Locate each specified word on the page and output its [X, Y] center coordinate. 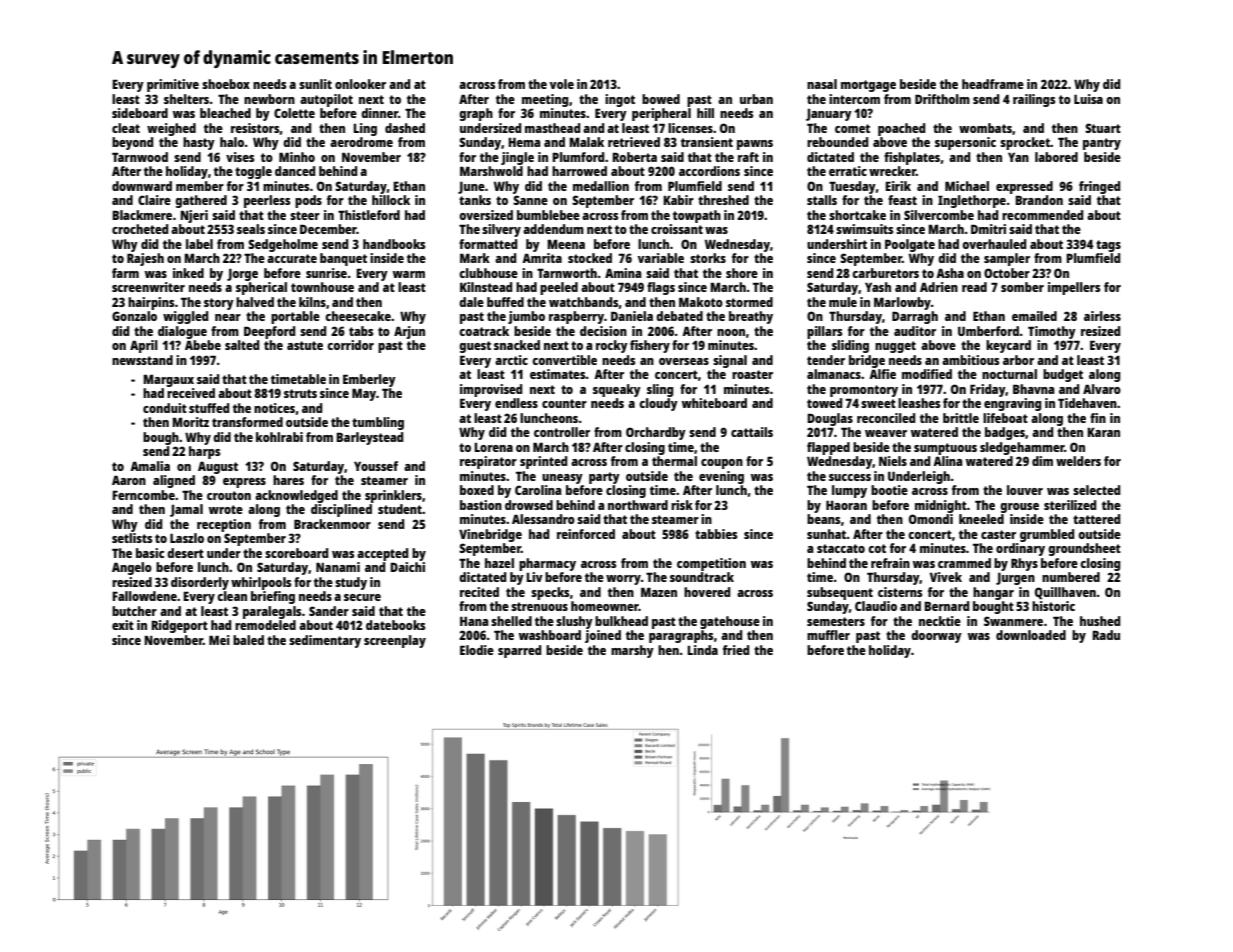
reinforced [586, 534]
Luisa [1088, 99]
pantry [1102, 144]
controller [562, 432]
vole [562, 84]
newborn [269, 99]
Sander [329, 611]
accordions [709, 171]
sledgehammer [1022, 448]
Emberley [369, 380]
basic [150, 553]
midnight [941, 506]
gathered [201, 201]
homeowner [605, 606]
